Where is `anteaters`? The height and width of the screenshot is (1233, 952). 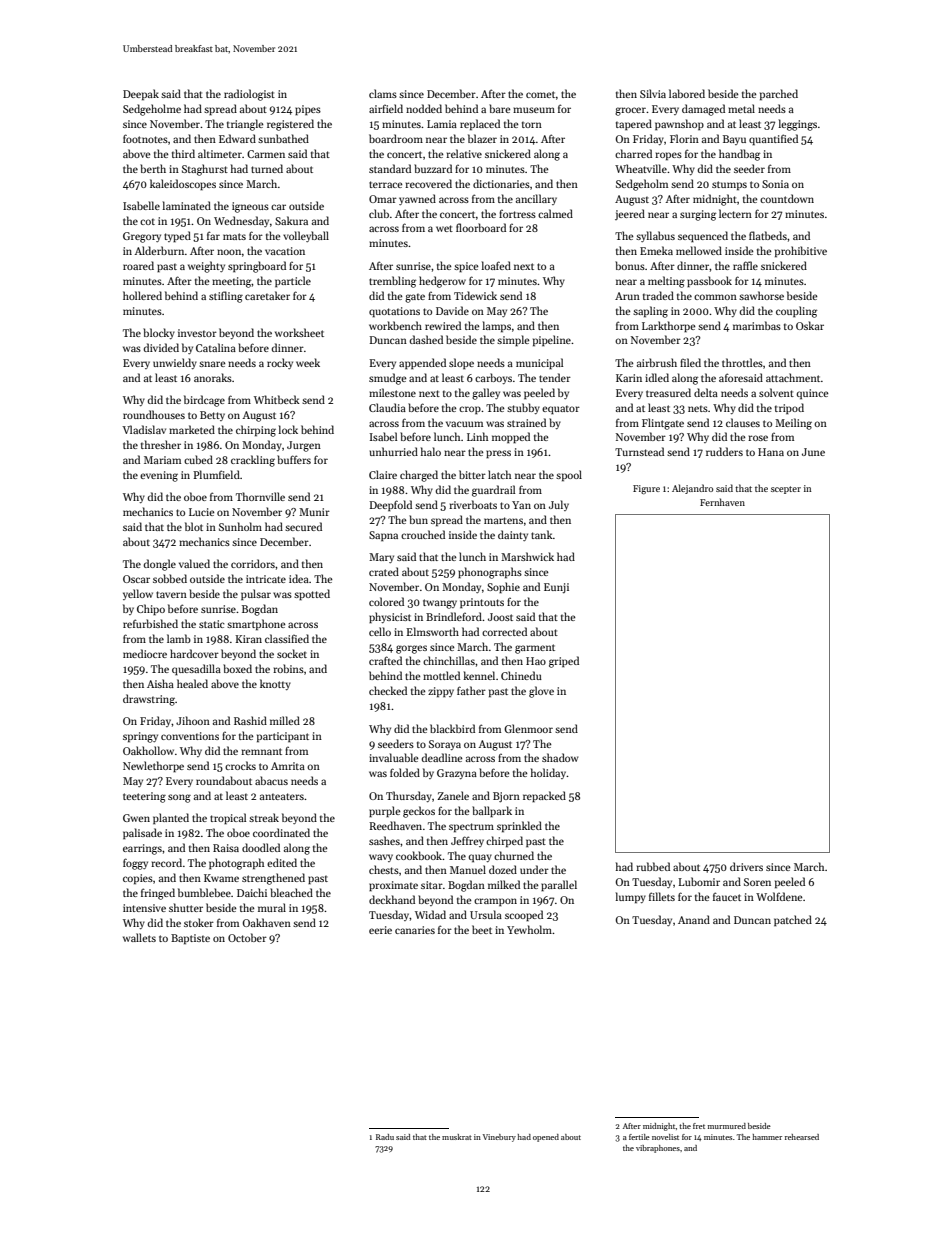
anteaters is located at coordinates (282, 796).
